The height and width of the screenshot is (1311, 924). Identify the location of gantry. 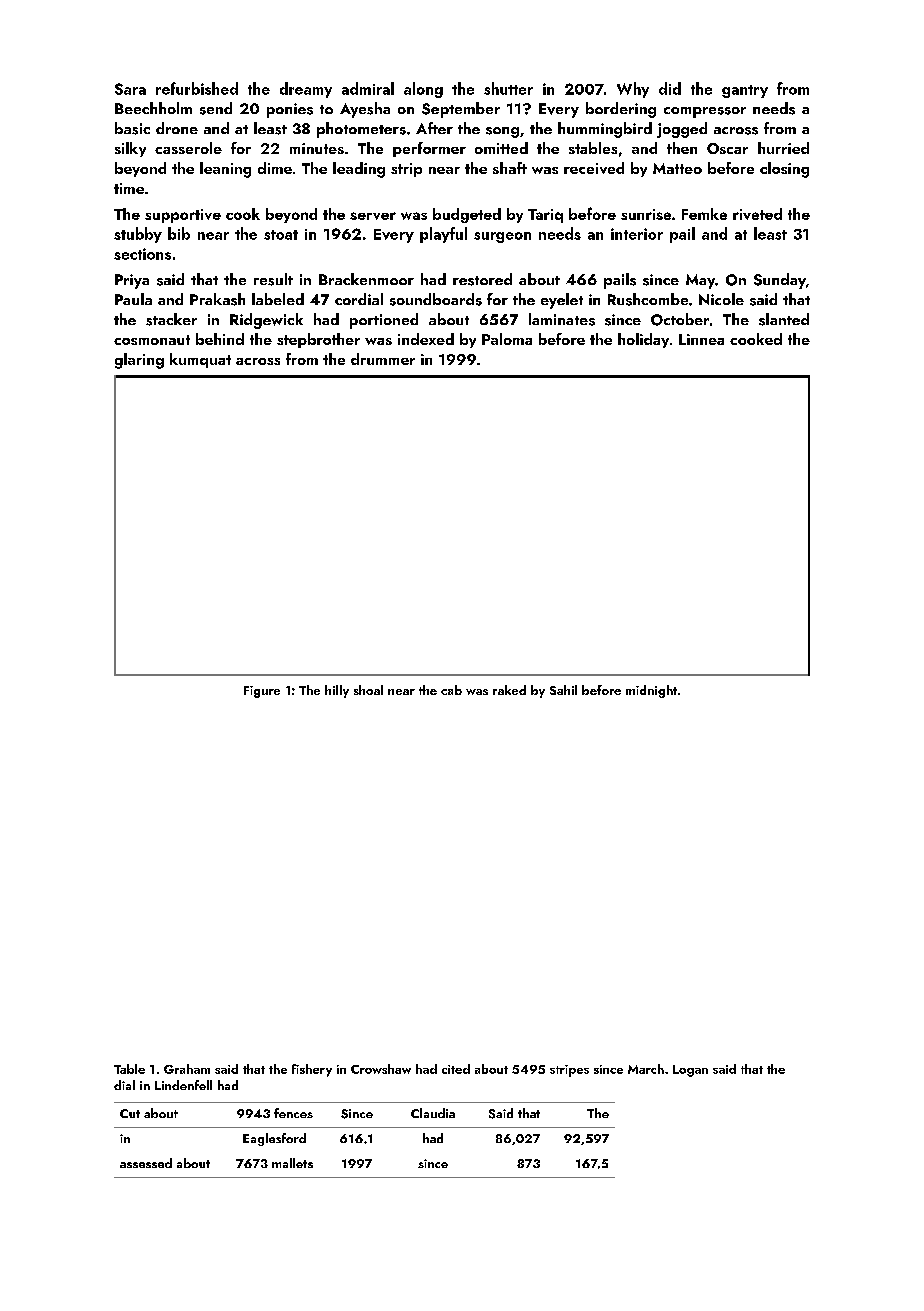
(745, 91).
